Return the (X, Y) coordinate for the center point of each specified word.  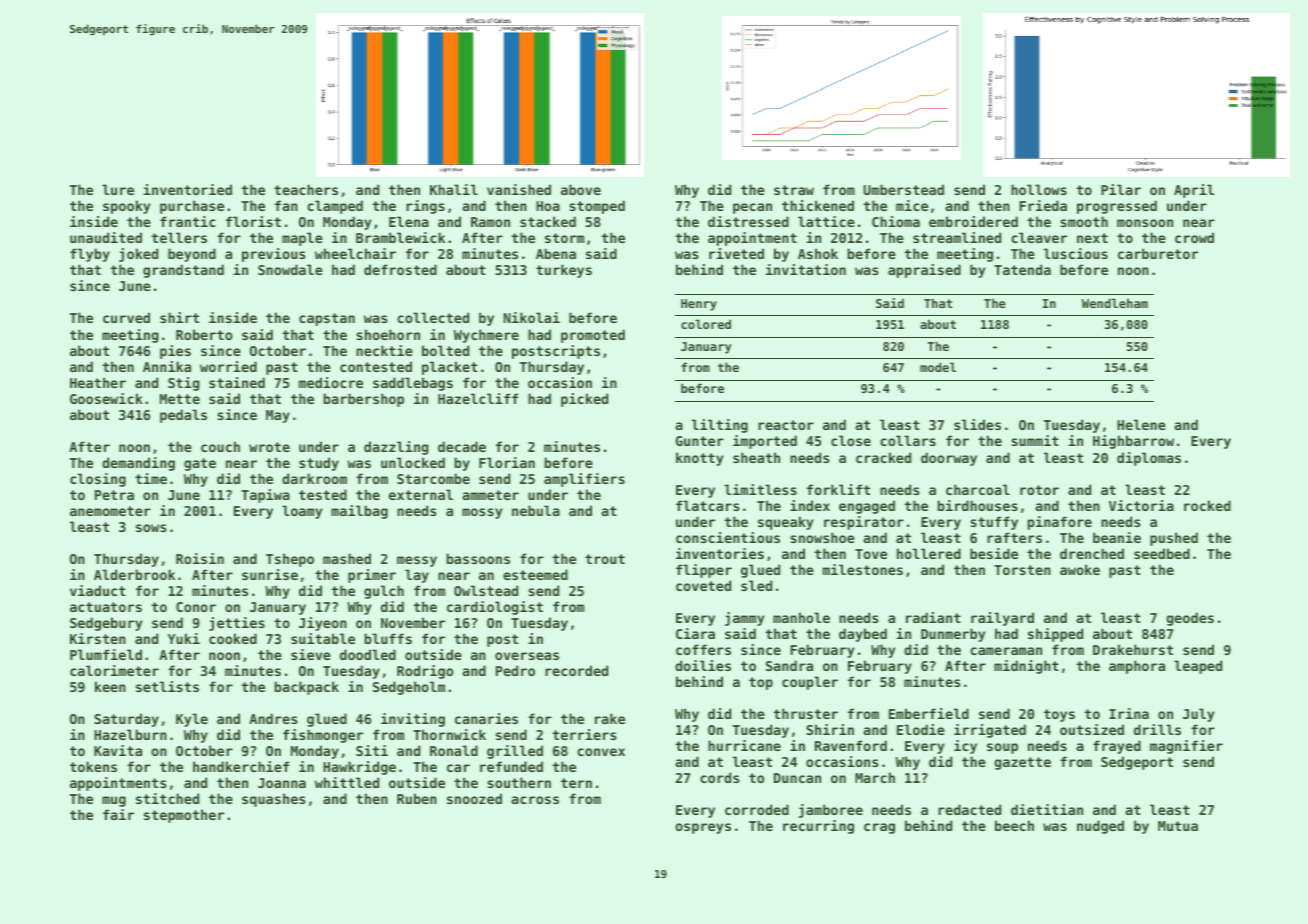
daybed (863, 635)
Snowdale (290, 269)
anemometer (110, 511)
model (938, 367)
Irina (1129, 713)
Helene (1141, 424)
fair (118, 814)
